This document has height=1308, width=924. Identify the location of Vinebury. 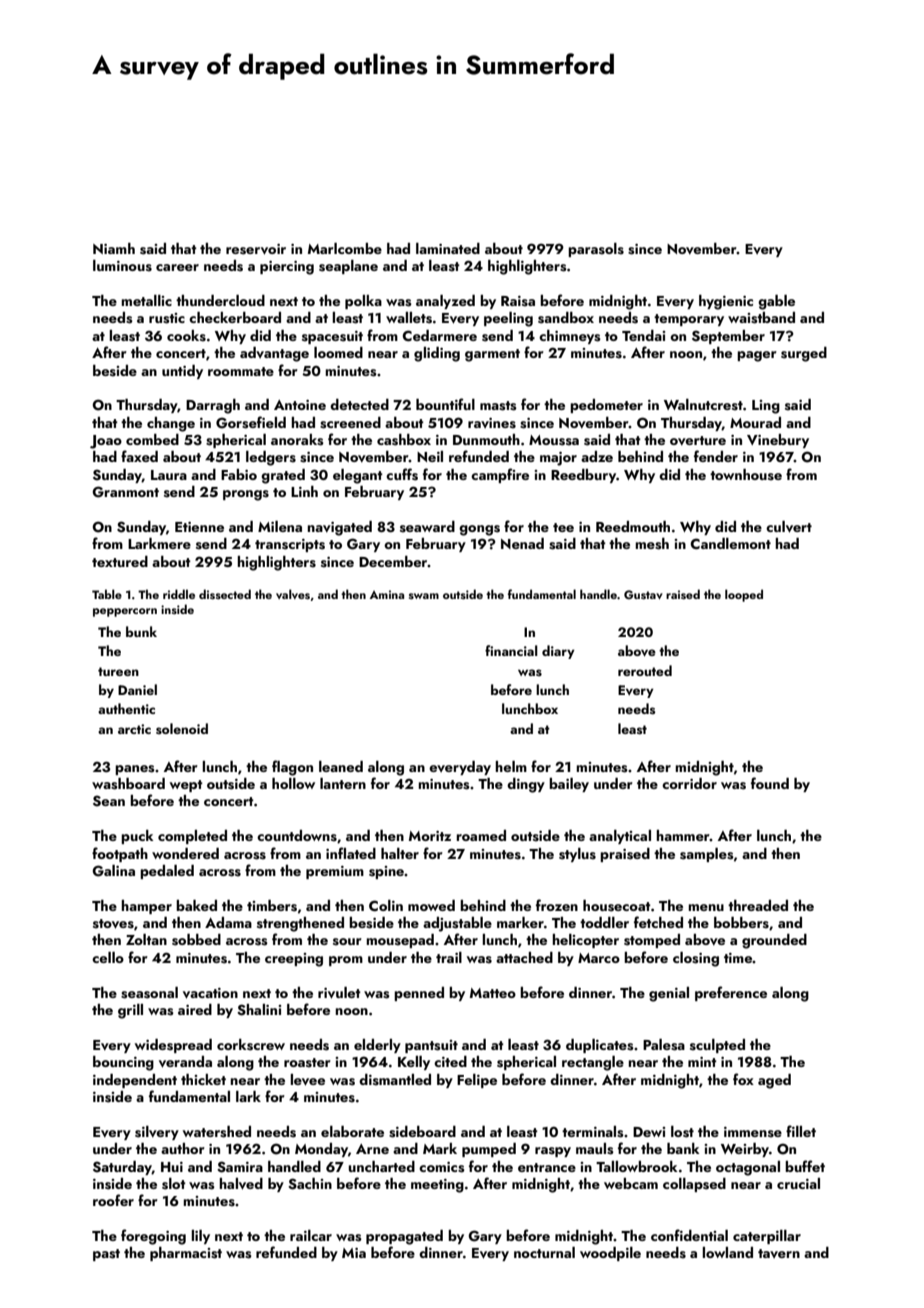
(778, 441).
